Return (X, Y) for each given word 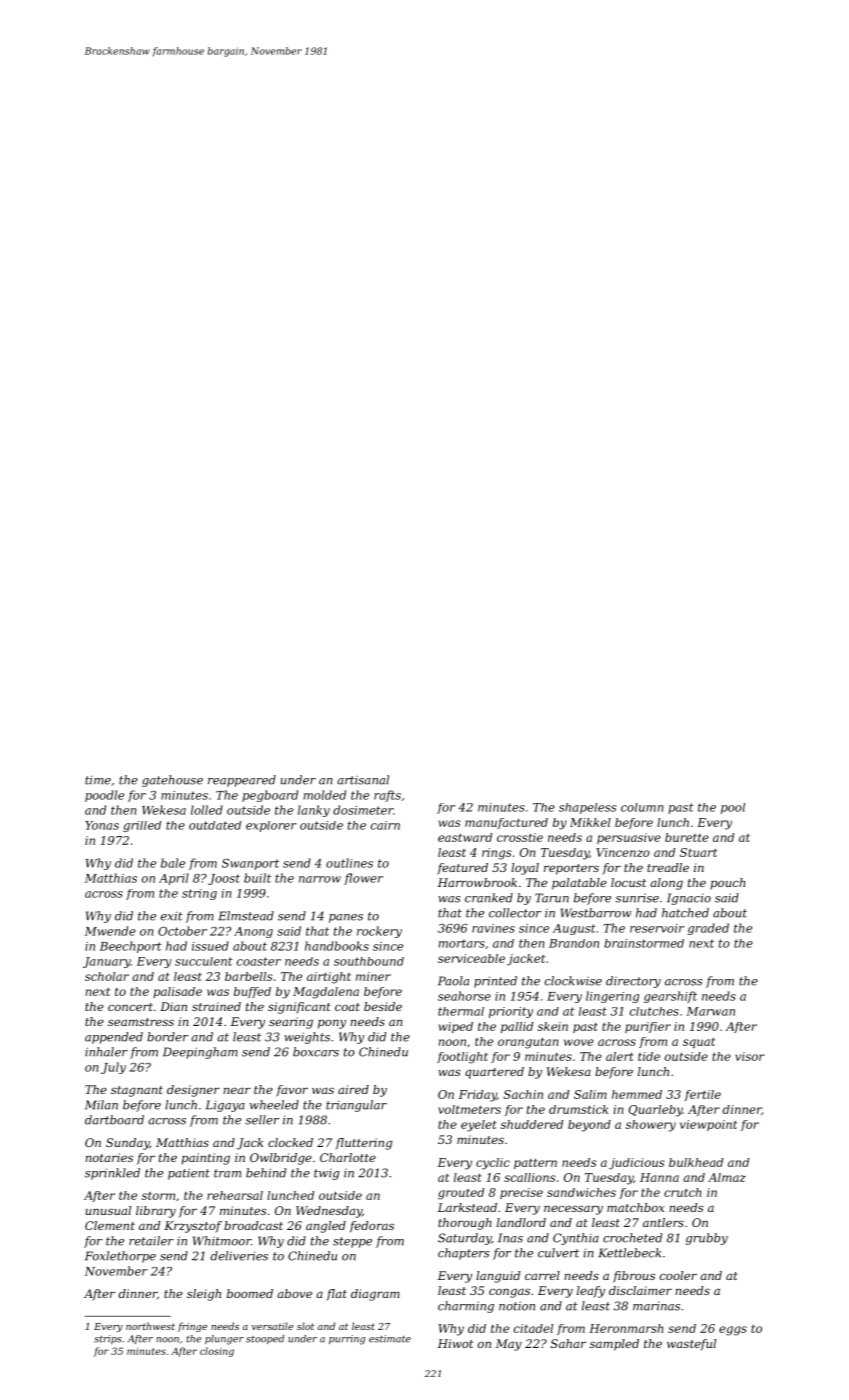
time (98, 780)
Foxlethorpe (120, 1257)
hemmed (637, 1094)
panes (346, 918)
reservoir (657, 928)
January (107, 962)
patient (189, 1174)
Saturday (464, 1239)
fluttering (363, 1144)
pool (733, 808)
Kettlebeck (629, 1253)
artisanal (363, 780)
